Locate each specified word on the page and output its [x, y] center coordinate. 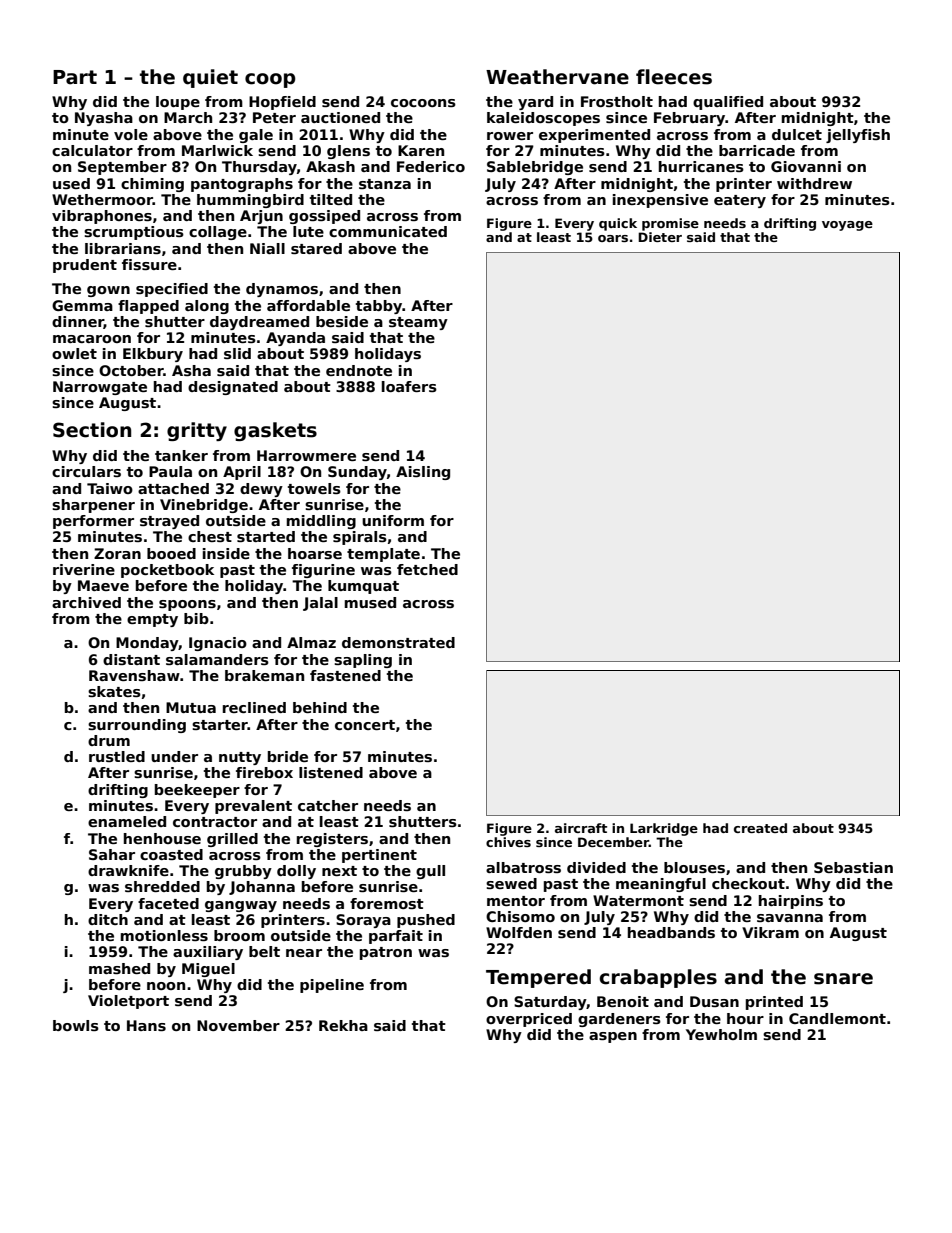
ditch [108, 919]
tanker [181, 455]
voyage [847, 226]
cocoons [423, 103]
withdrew [814, 183]
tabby [379, 307]
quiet [210, 78]
